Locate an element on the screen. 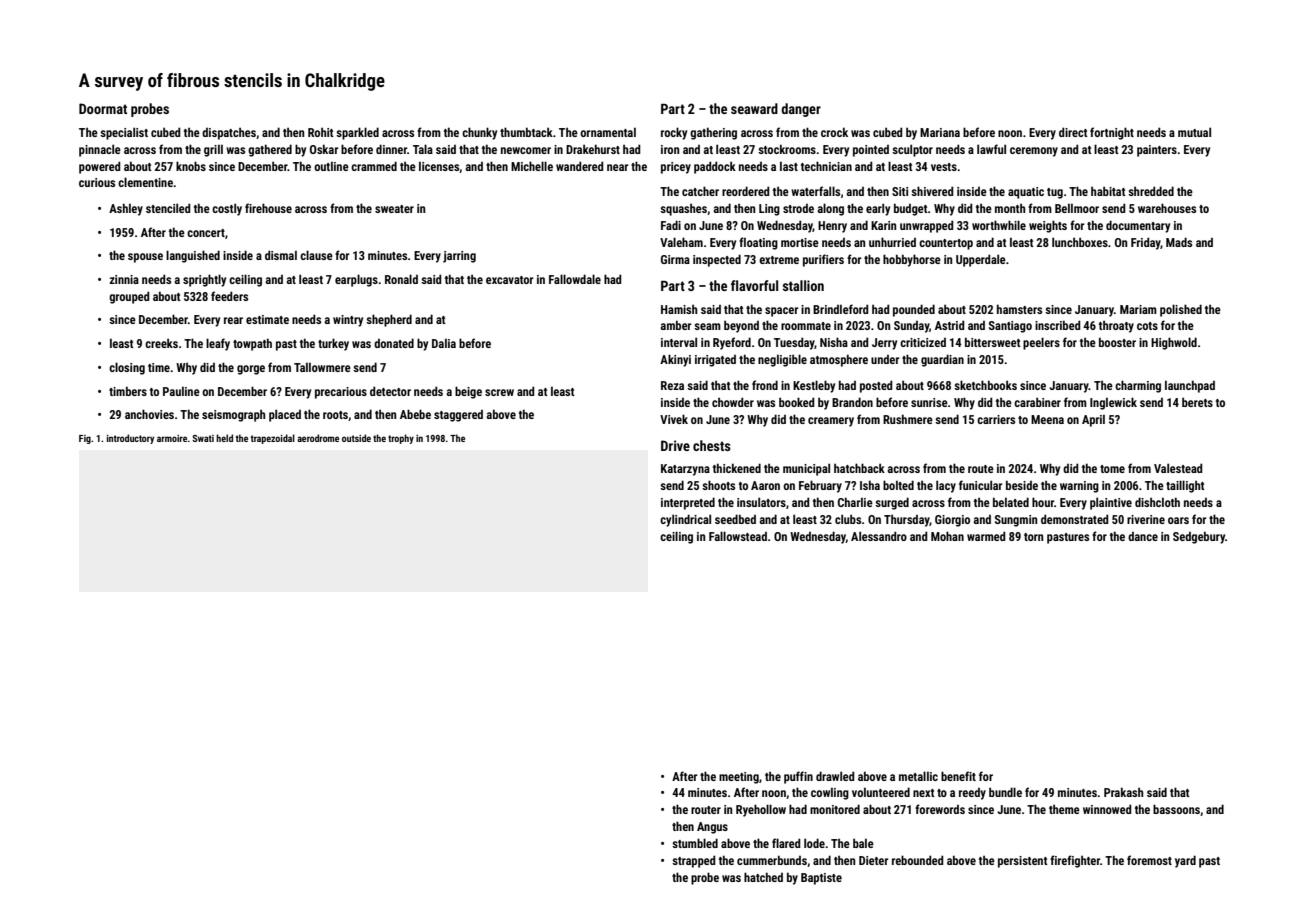 The image size is (1308, 924). strapped is located at coordinates (694, 861).
